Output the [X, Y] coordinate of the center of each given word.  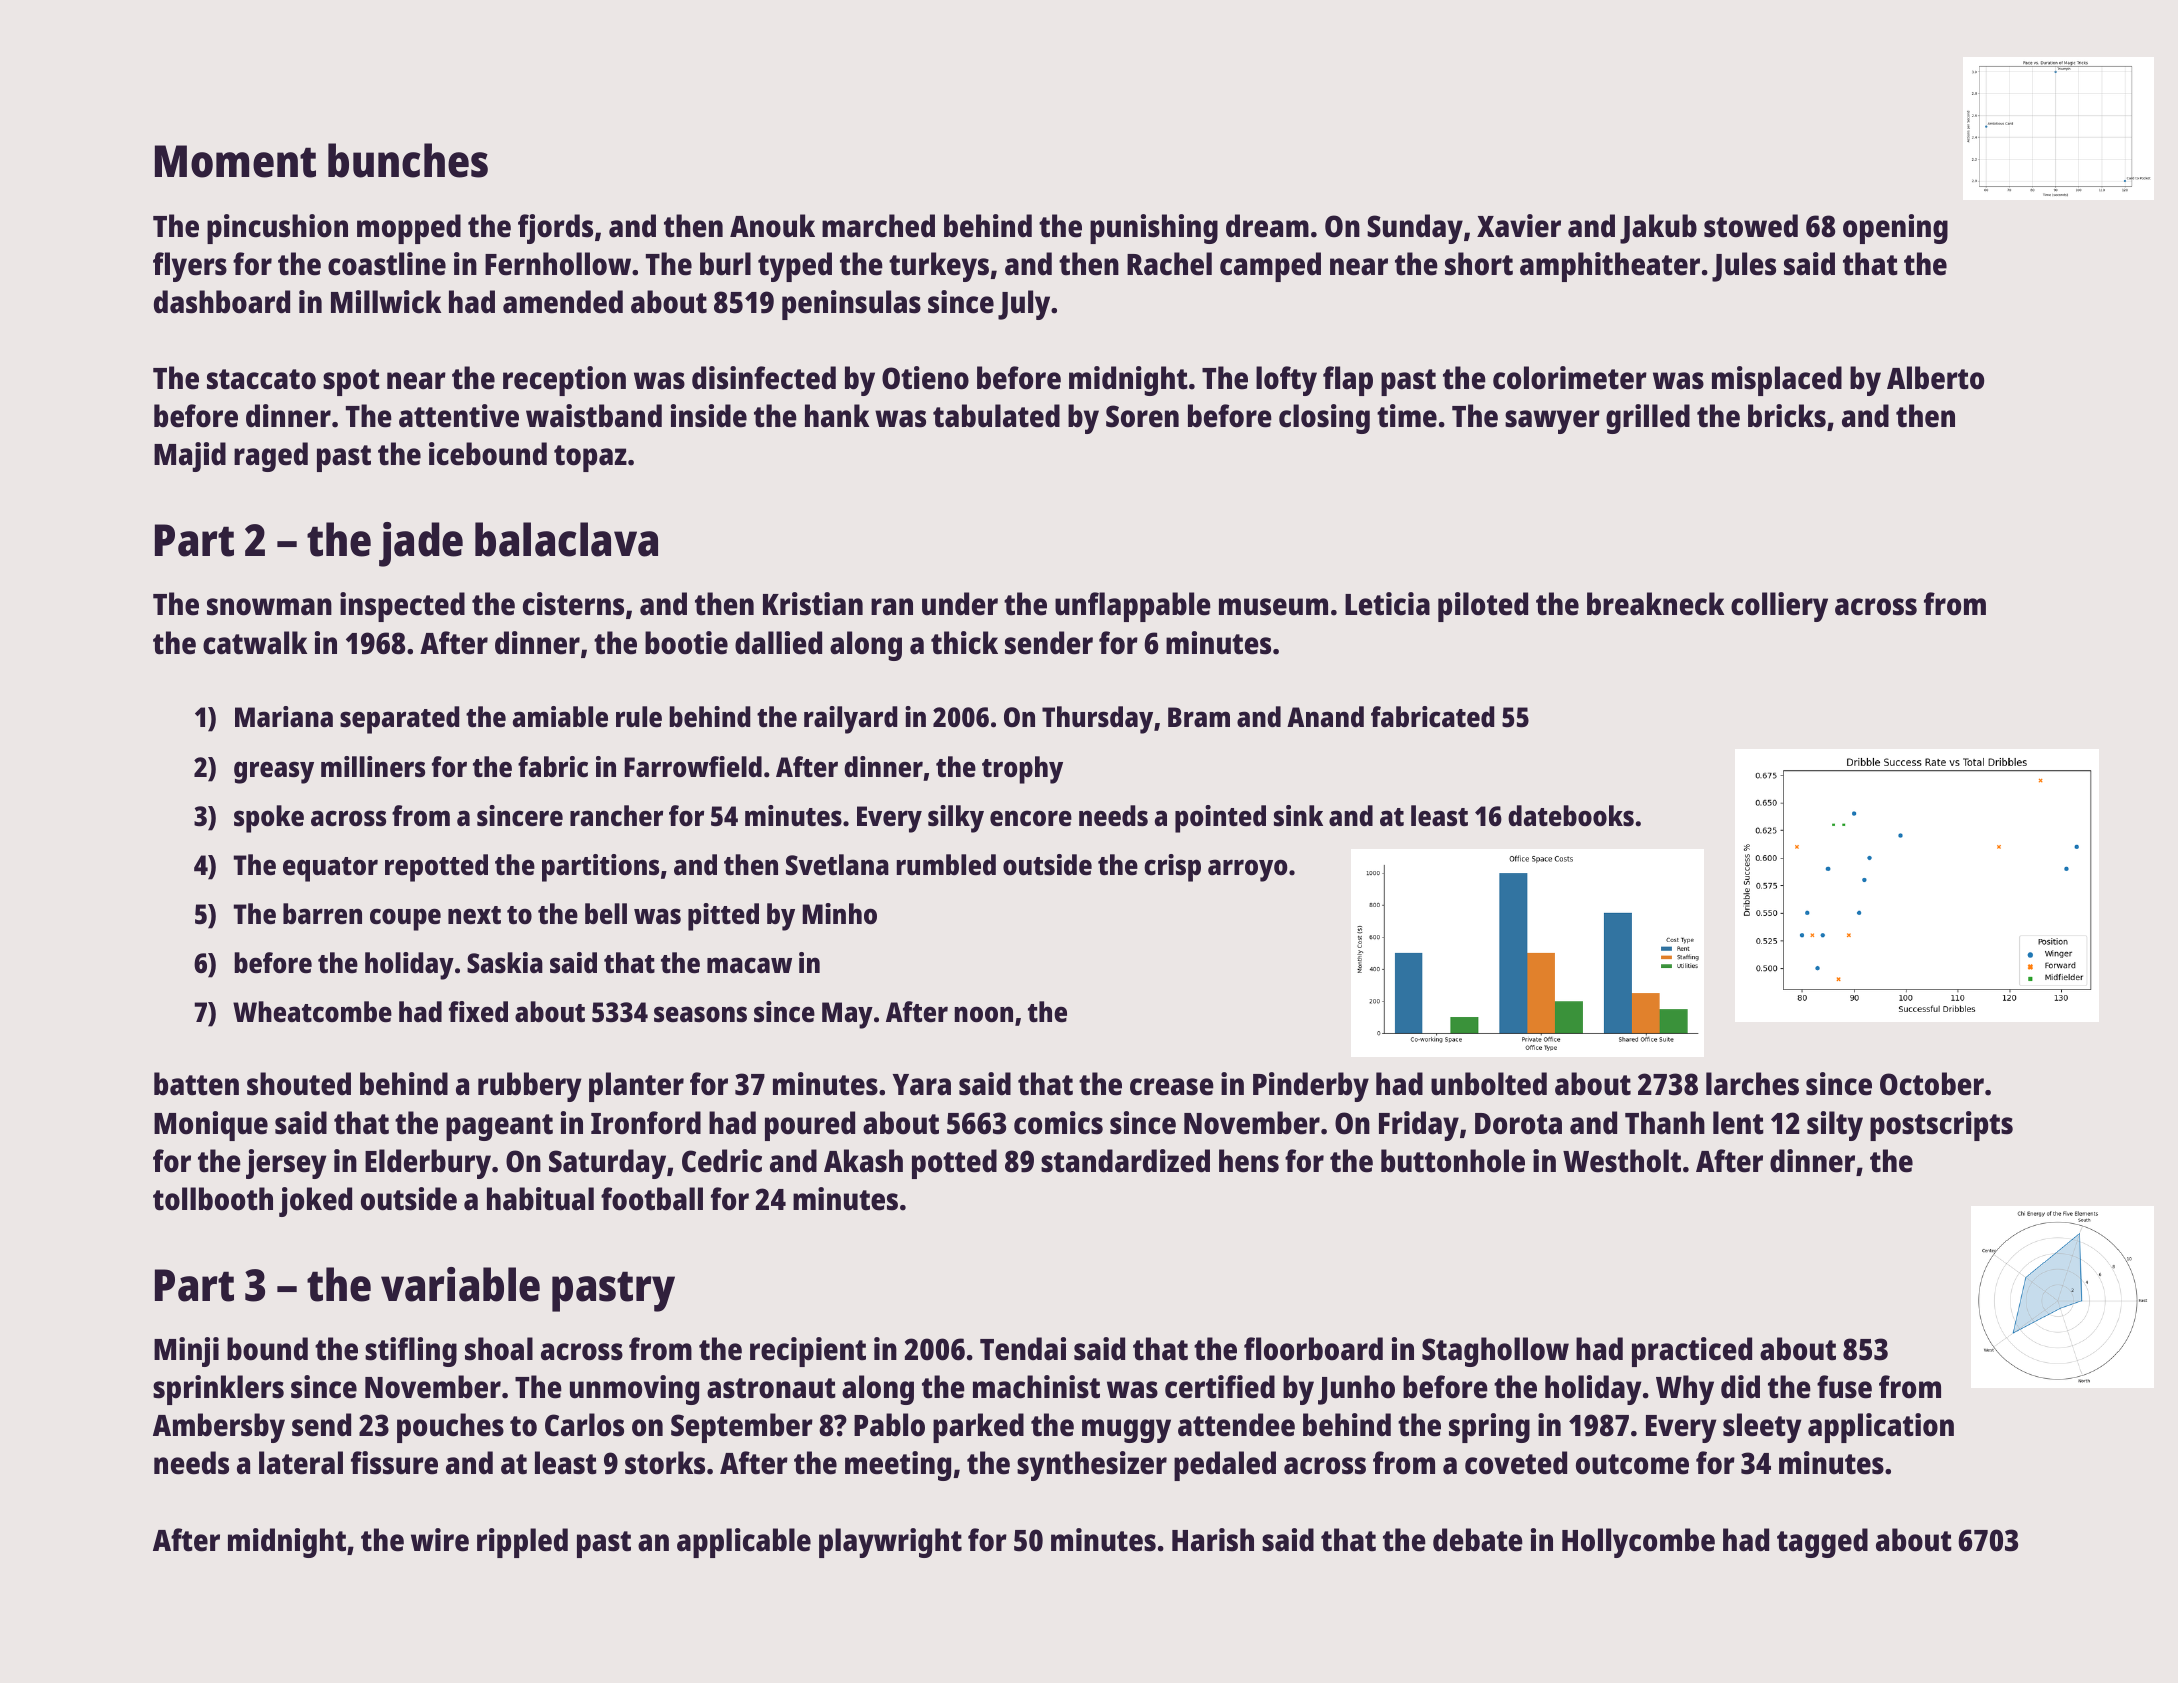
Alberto [1935, 378]
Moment [235, 161]
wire [440, 1540]
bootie [686, 643]
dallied [778, 643]
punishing [1154, 229]
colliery [1779, 607]
